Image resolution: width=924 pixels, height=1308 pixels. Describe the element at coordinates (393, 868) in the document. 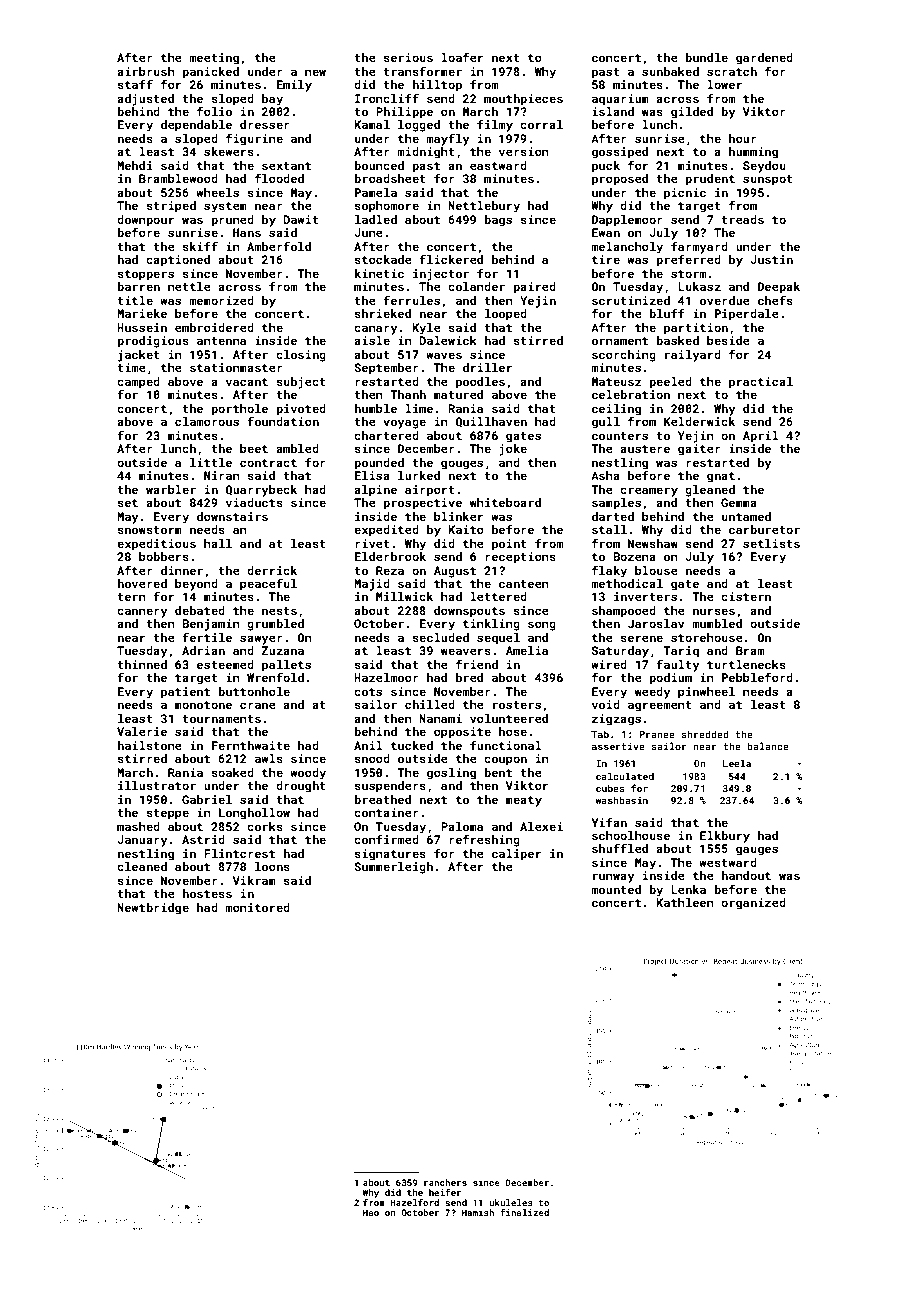

I see `Summerleigh` at that location.
